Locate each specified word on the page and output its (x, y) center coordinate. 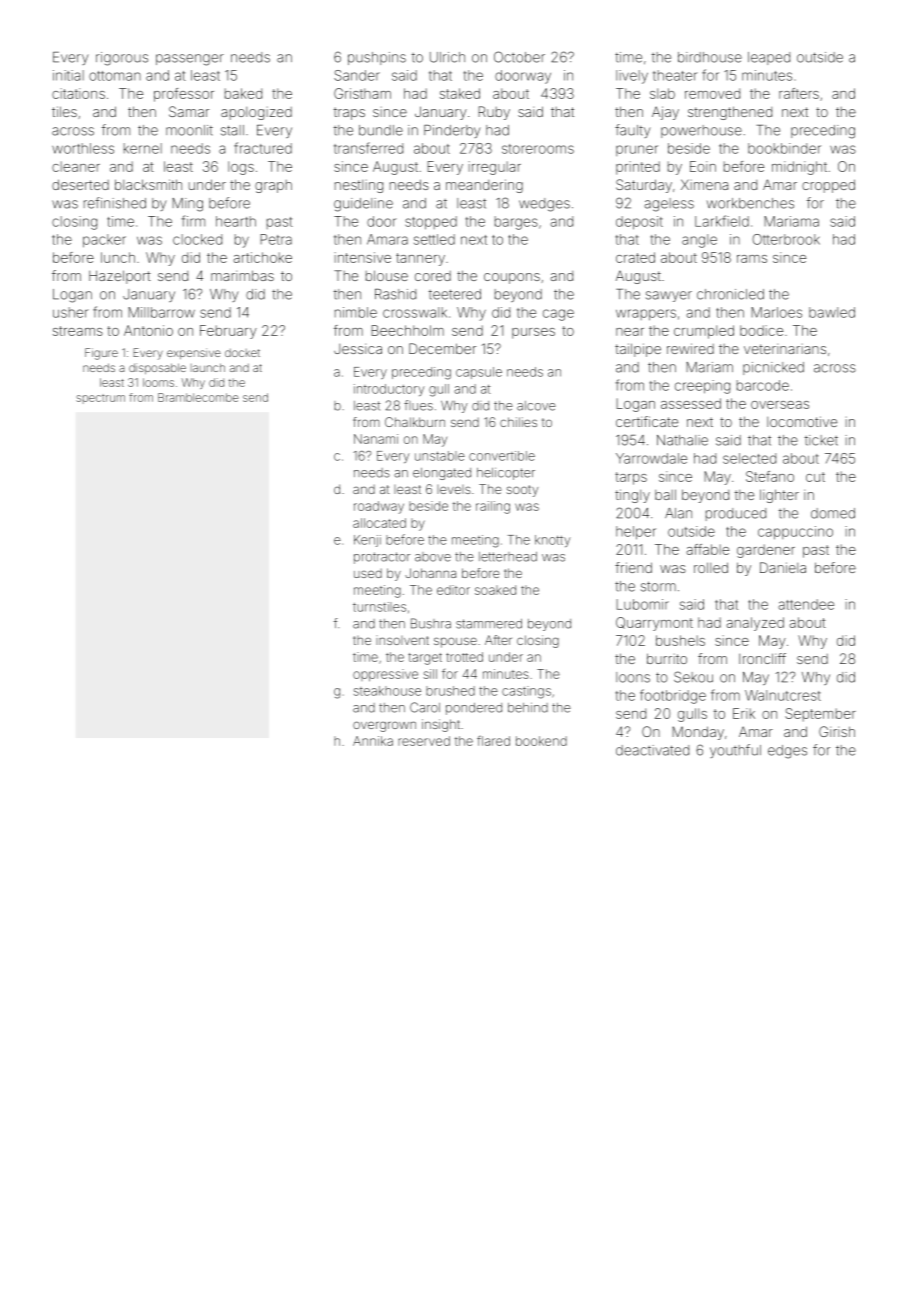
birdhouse (710, 57)
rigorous (122, 59)
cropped (828, 186)
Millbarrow (161, 312)
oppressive (385, 675)
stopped (431, 223)
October (519, 57)
